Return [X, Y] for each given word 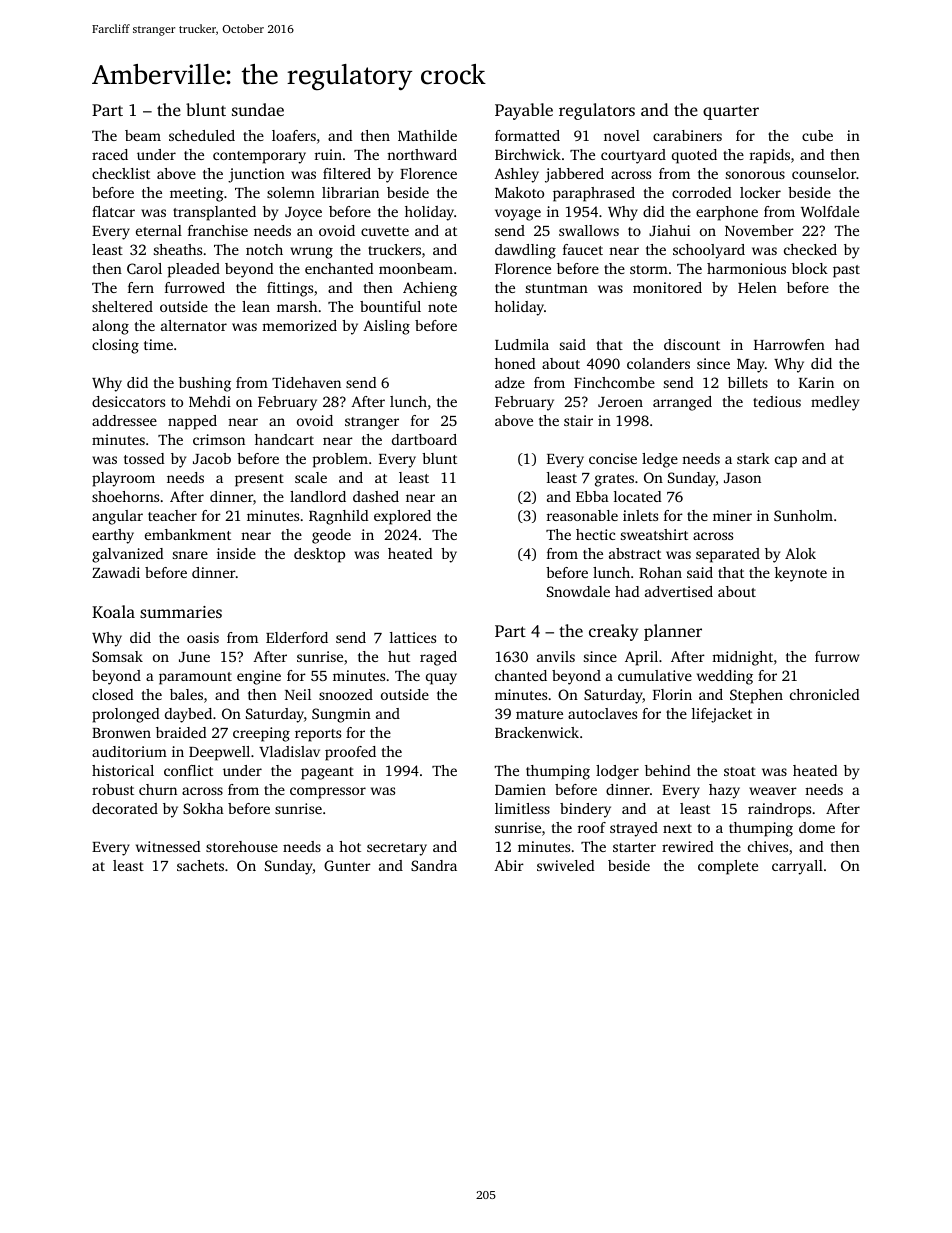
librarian [350, 192]
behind [668, 770]
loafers [294, 135]
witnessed [168, 846]
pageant [327, 773]
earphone [727, 213]
